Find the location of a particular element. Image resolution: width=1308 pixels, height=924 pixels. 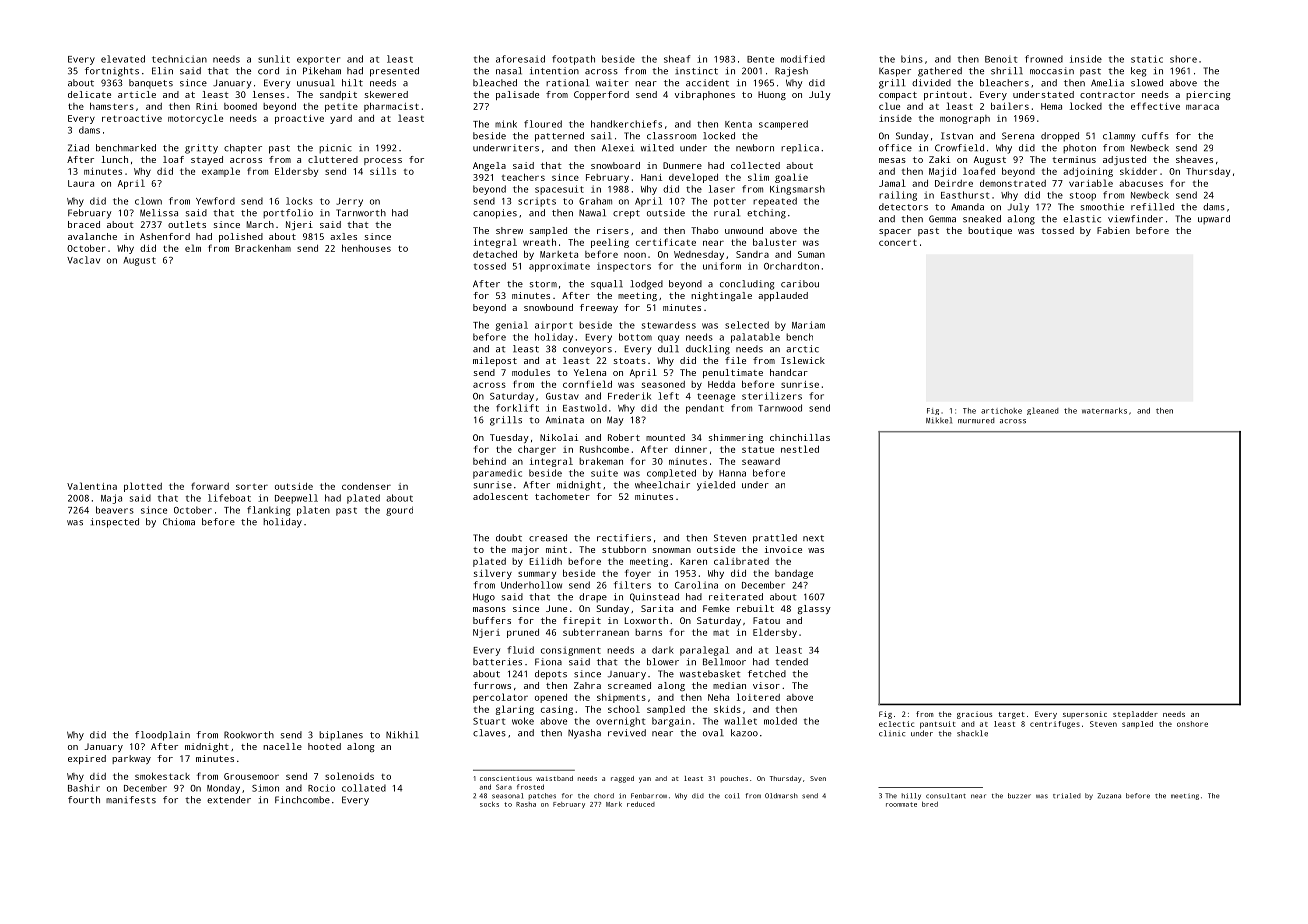

calibrated is located at coordinates (741, 561).
